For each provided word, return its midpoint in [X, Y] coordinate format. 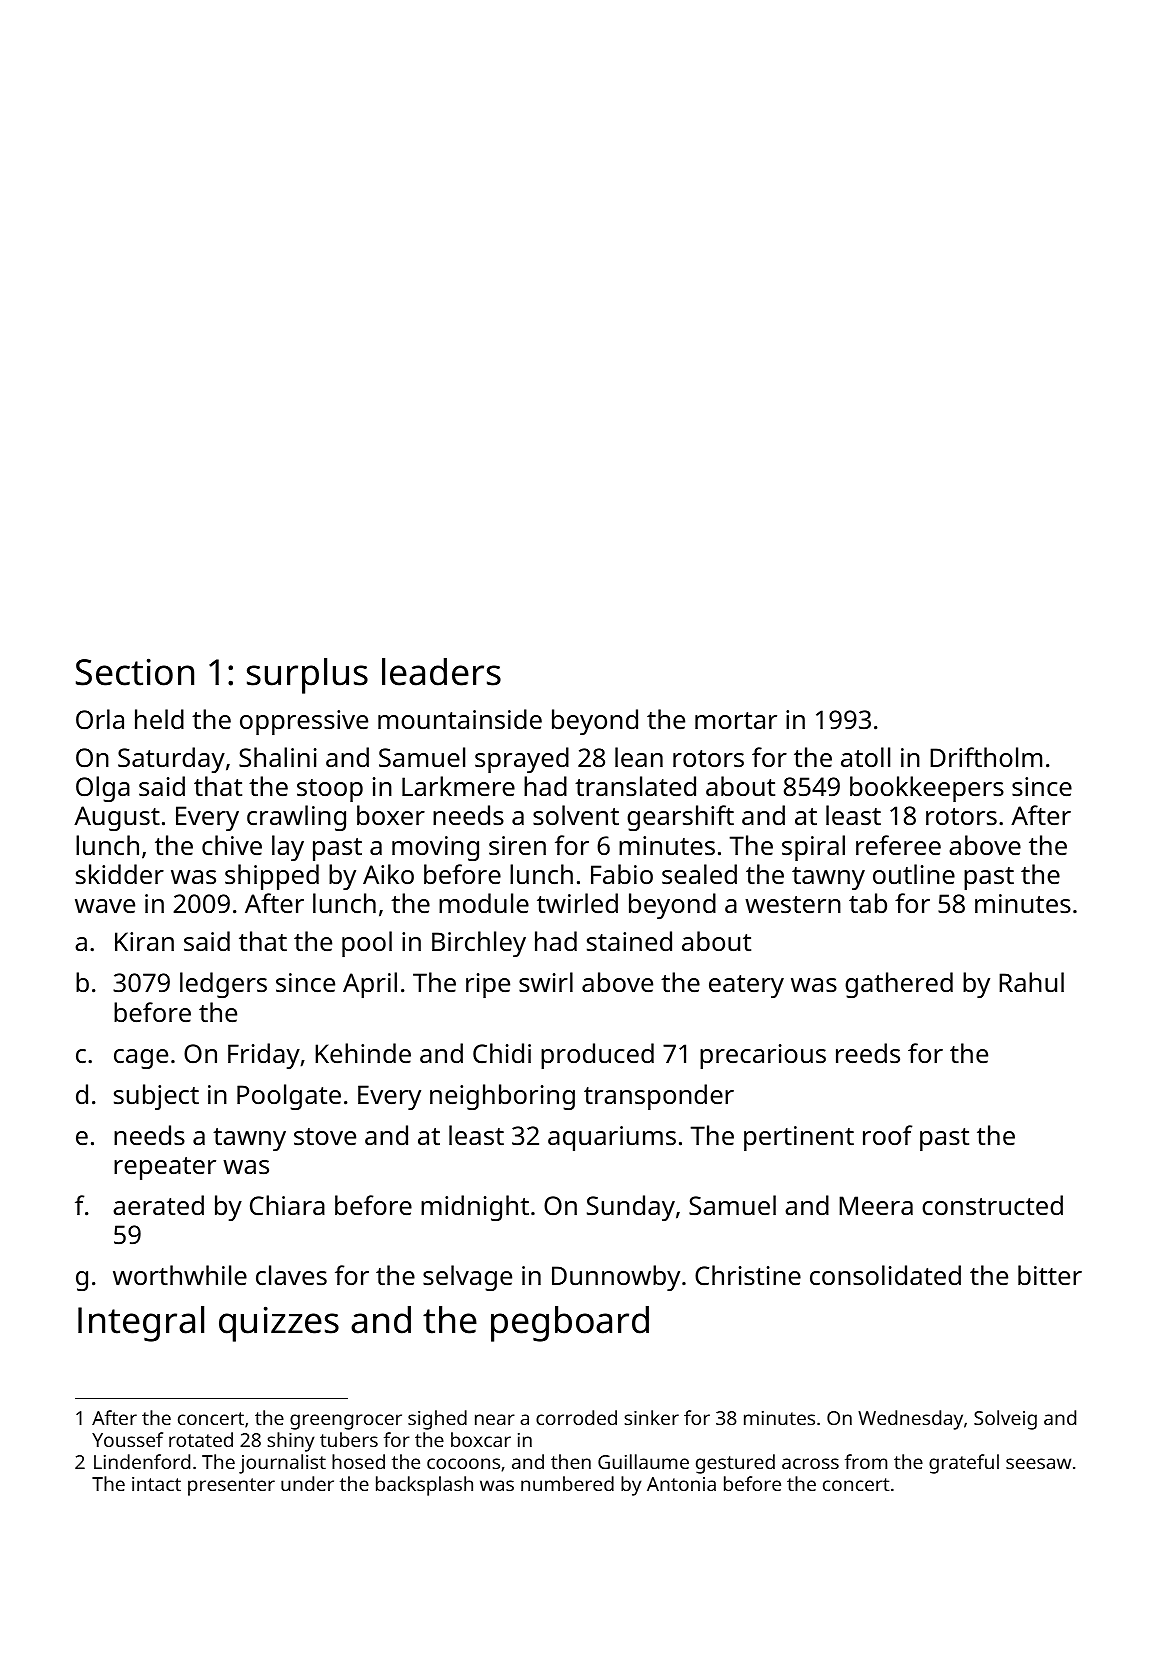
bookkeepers [927, 789]
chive [232, 845]
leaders [441, 672]
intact [156, 1484]
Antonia [681, 1484]
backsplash [424, 1486]
